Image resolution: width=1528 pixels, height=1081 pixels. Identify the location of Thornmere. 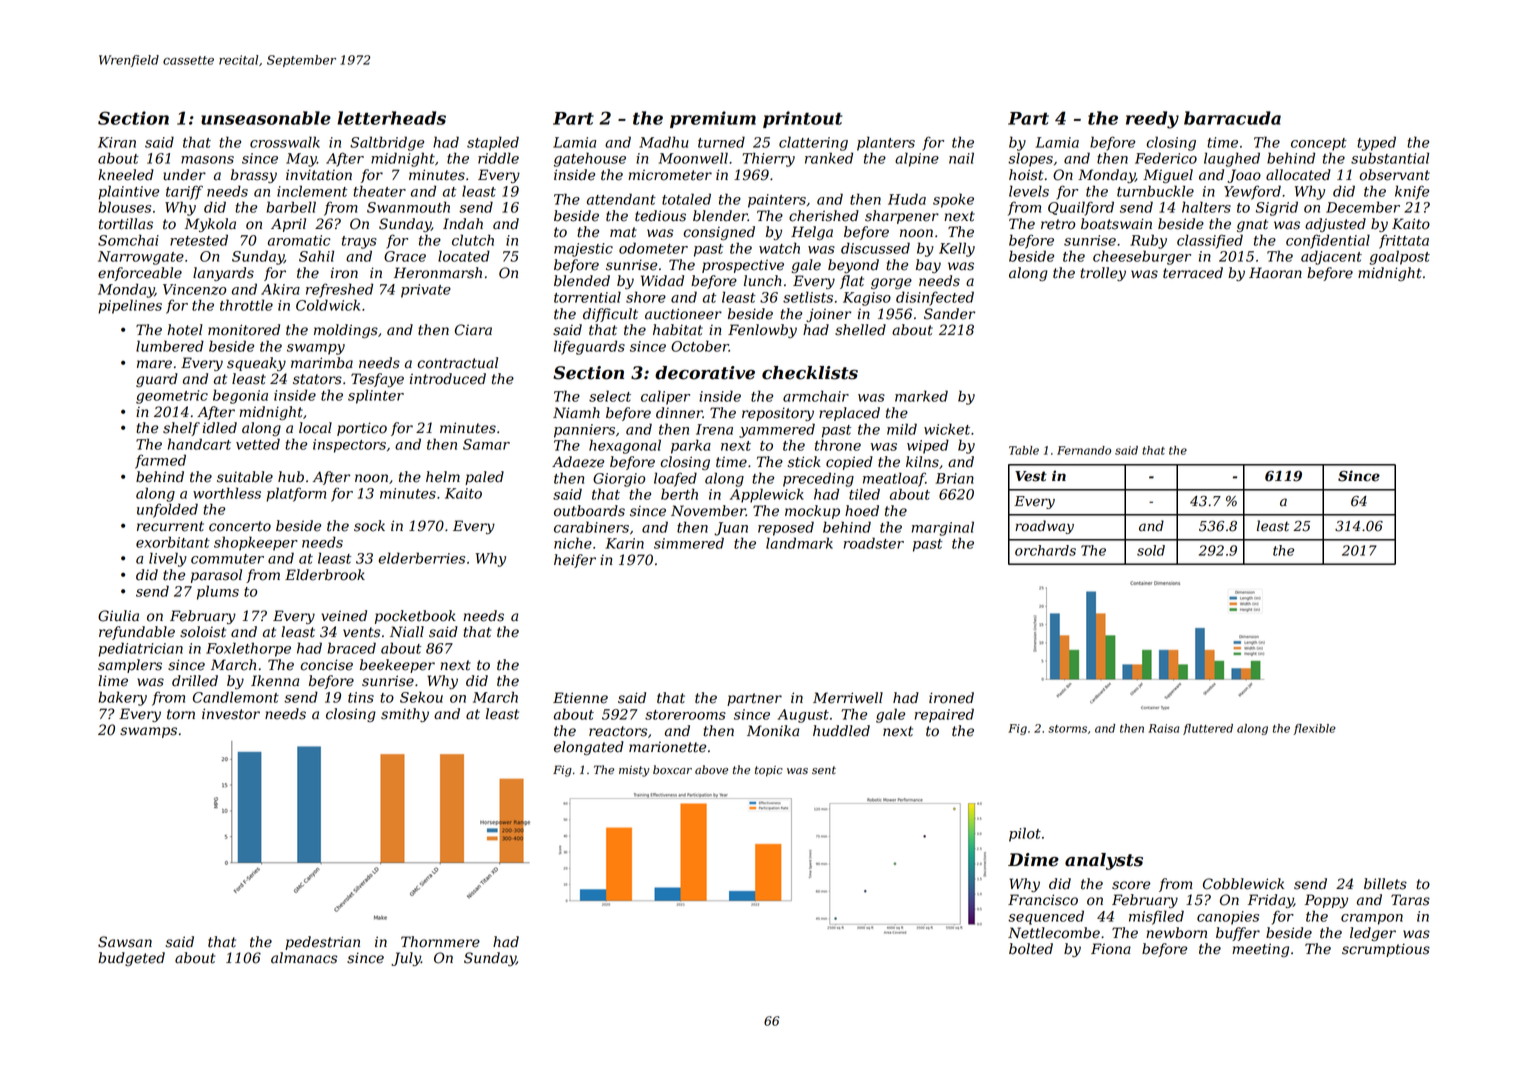
(440, 942).
